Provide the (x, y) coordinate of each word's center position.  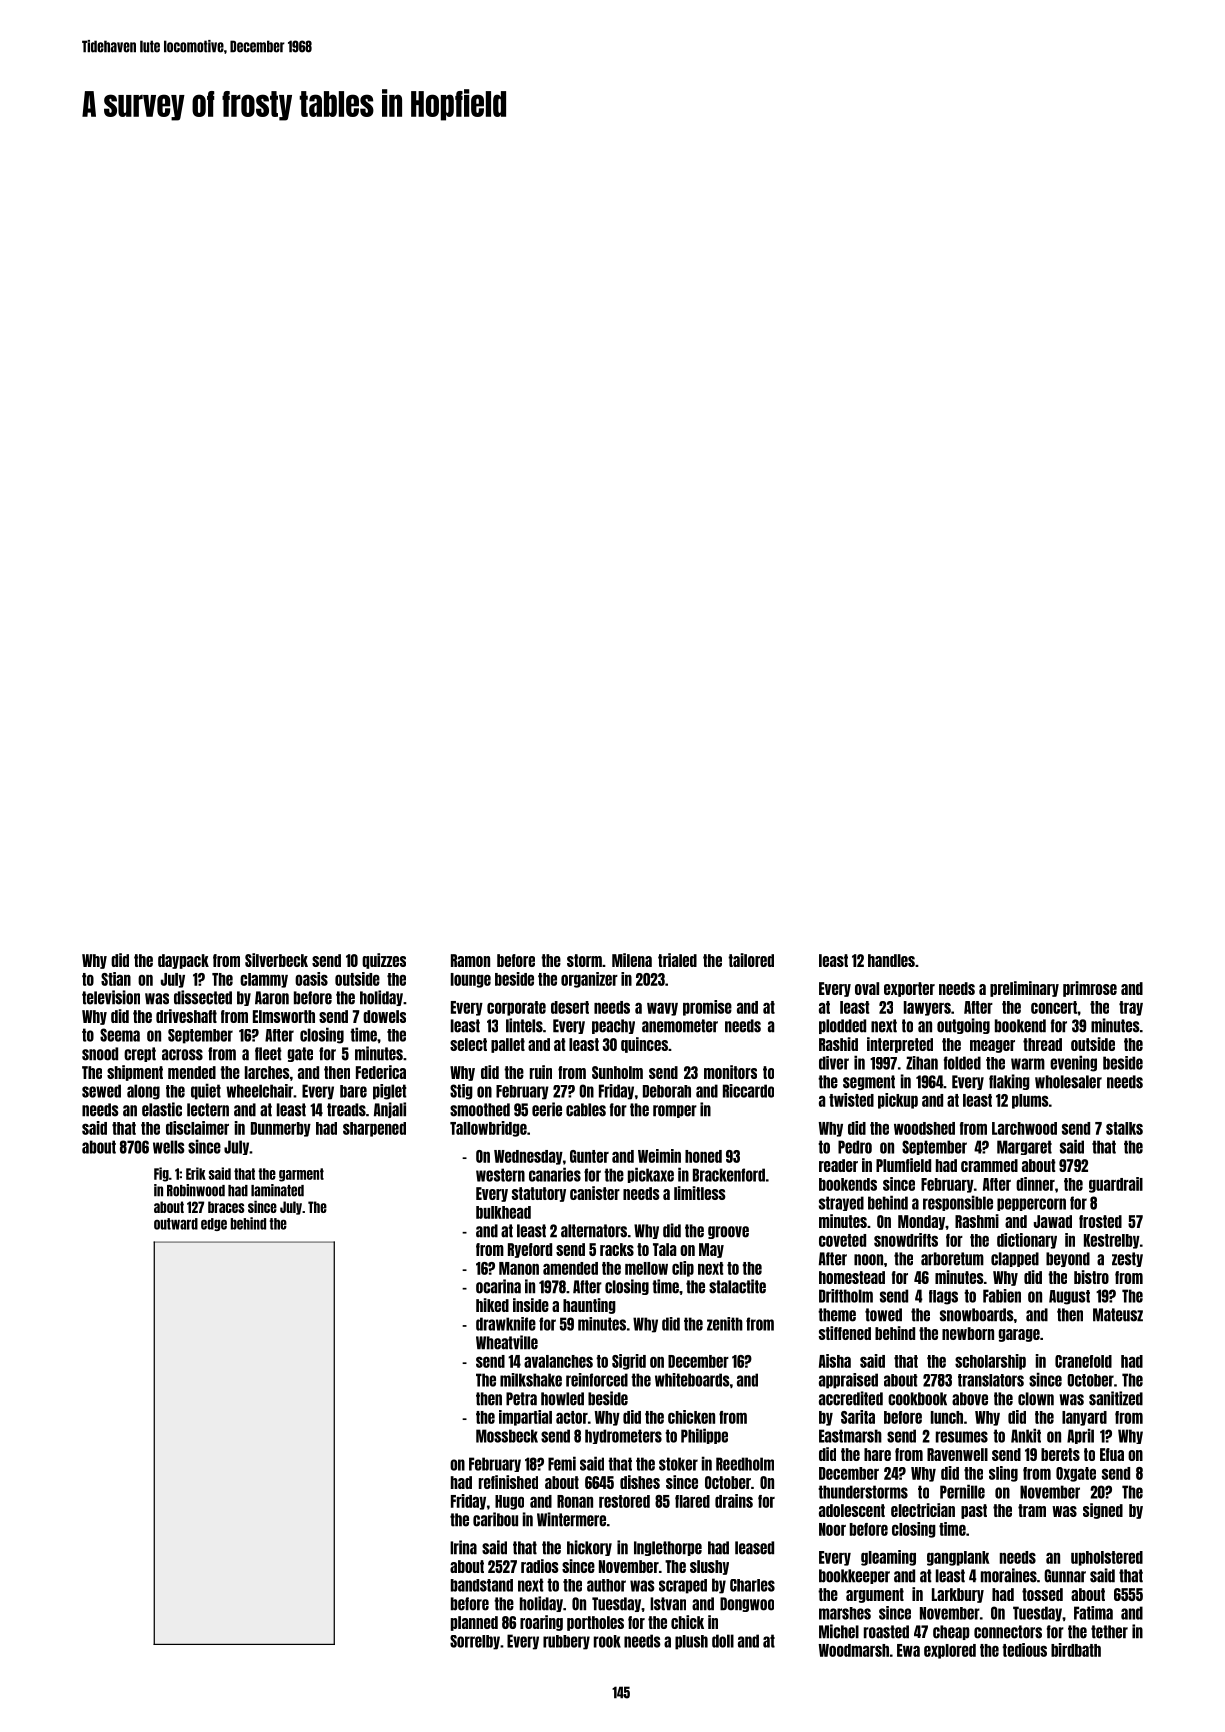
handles (891, 960)
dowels (384, 1016)
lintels (524, 1025)
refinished (508, 1482)
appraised (848, 1381)
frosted (1100, 1221)
